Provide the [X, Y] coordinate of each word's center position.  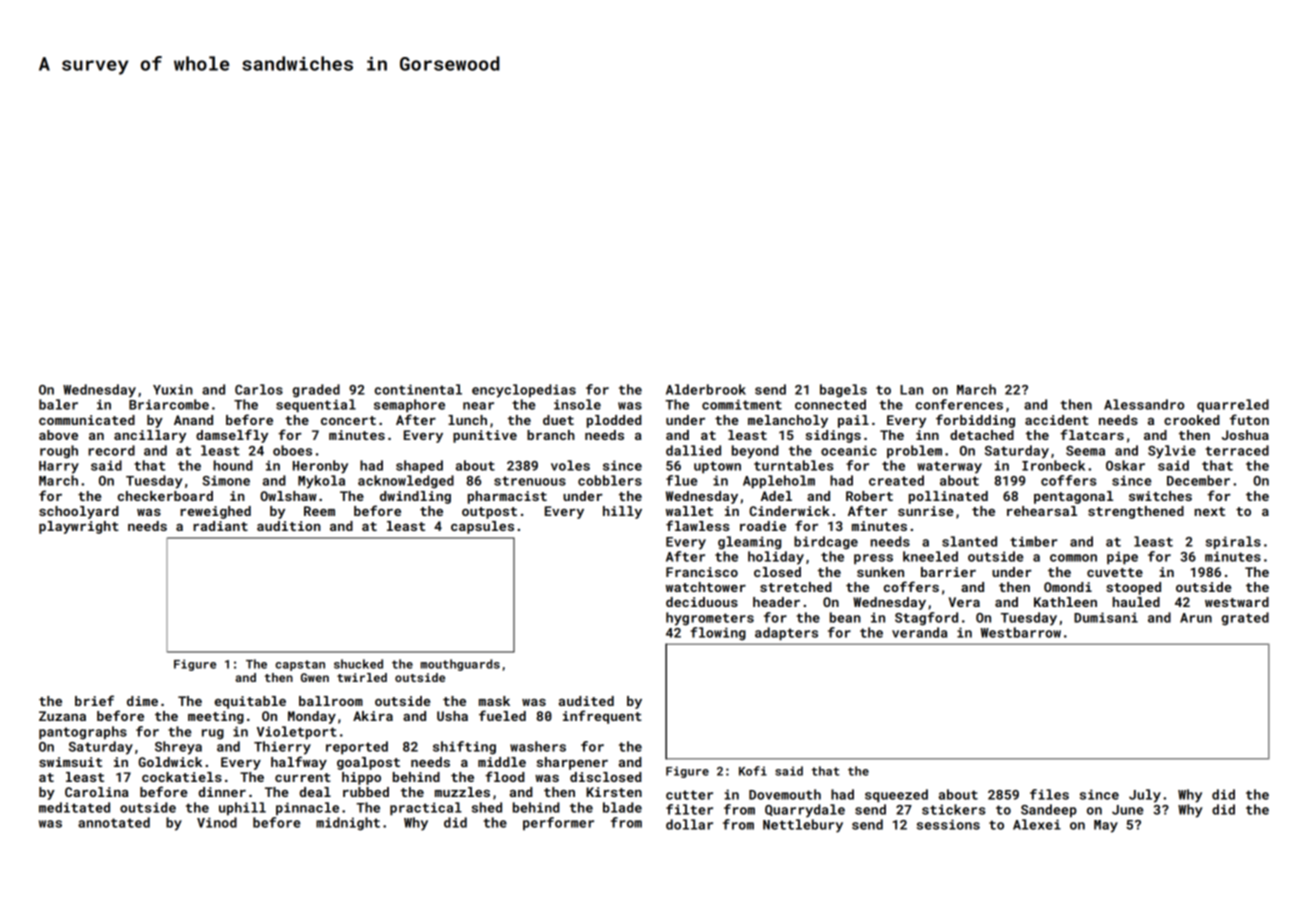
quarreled [1233, 405]
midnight [348, 824]
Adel [776, 496]
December [1198, 480]
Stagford [926, 619]
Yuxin [173, 389]
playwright [79, 527]
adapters [786, 634]
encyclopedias [524, 391]
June [1127, 810]
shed [487, 807]
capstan [300, 665]
